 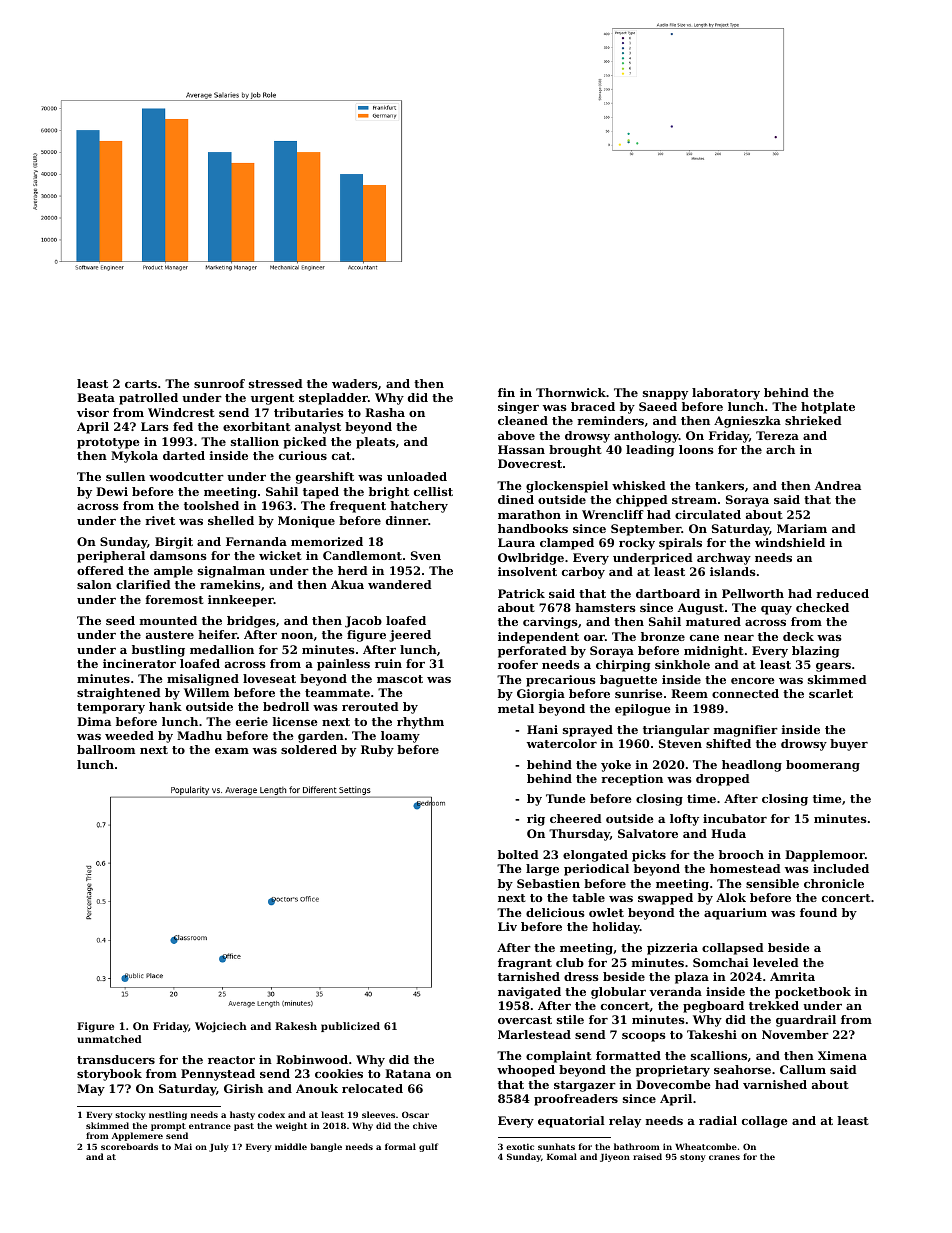 What do you see at coordinates (724, 1157) in the document?
I see `cranes` at bounding box center [724, 1157].
